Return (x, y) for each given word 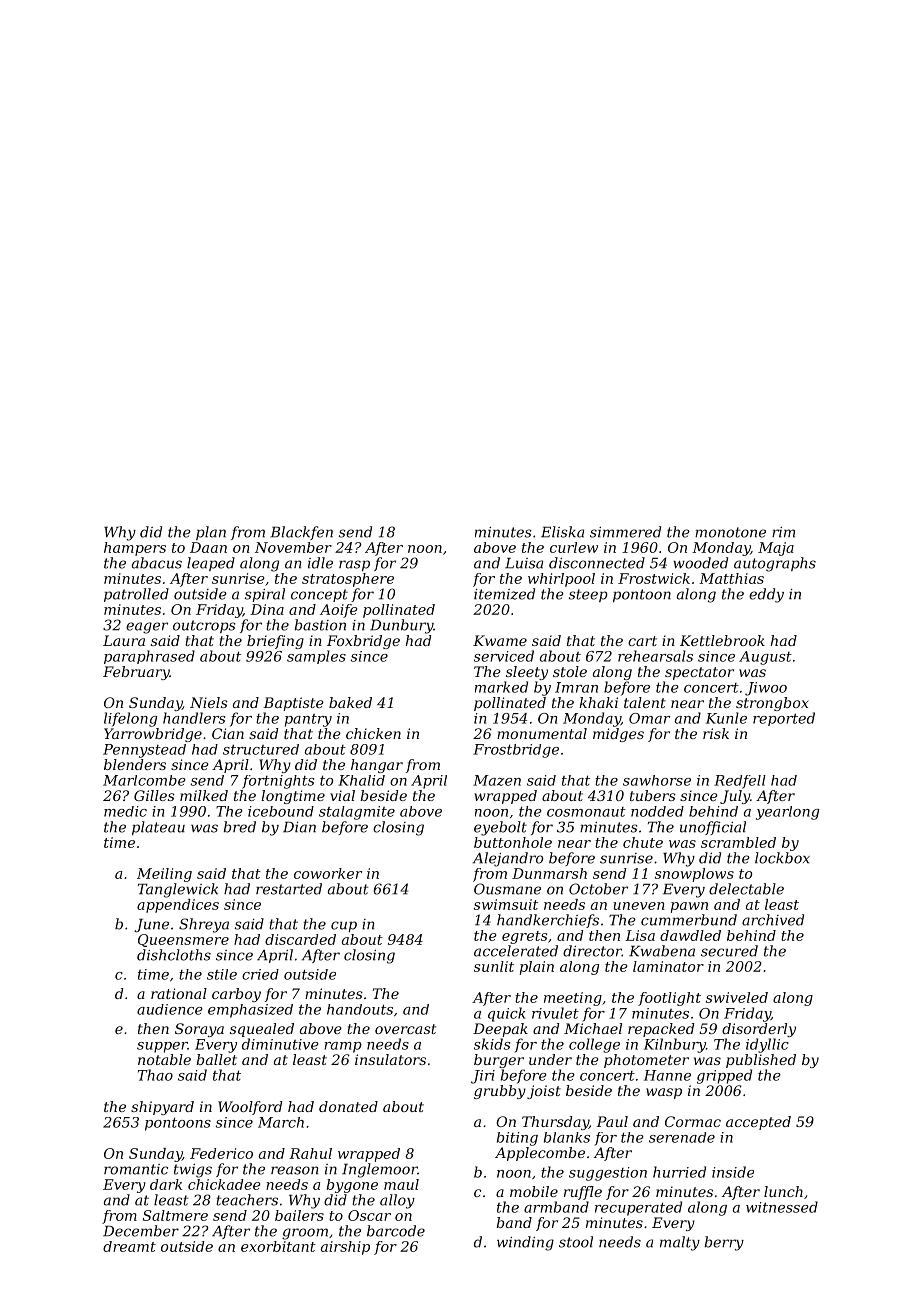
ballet (216, 1059)
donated (348, 1106)
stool (576, 1242)
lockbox (782, 858)
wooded (700, 563)
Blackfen (301, 533)
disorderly (759, 1030)
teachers (247, 1200)
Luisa (524, 563)
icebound (281, 811)
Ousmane (507, 889)
